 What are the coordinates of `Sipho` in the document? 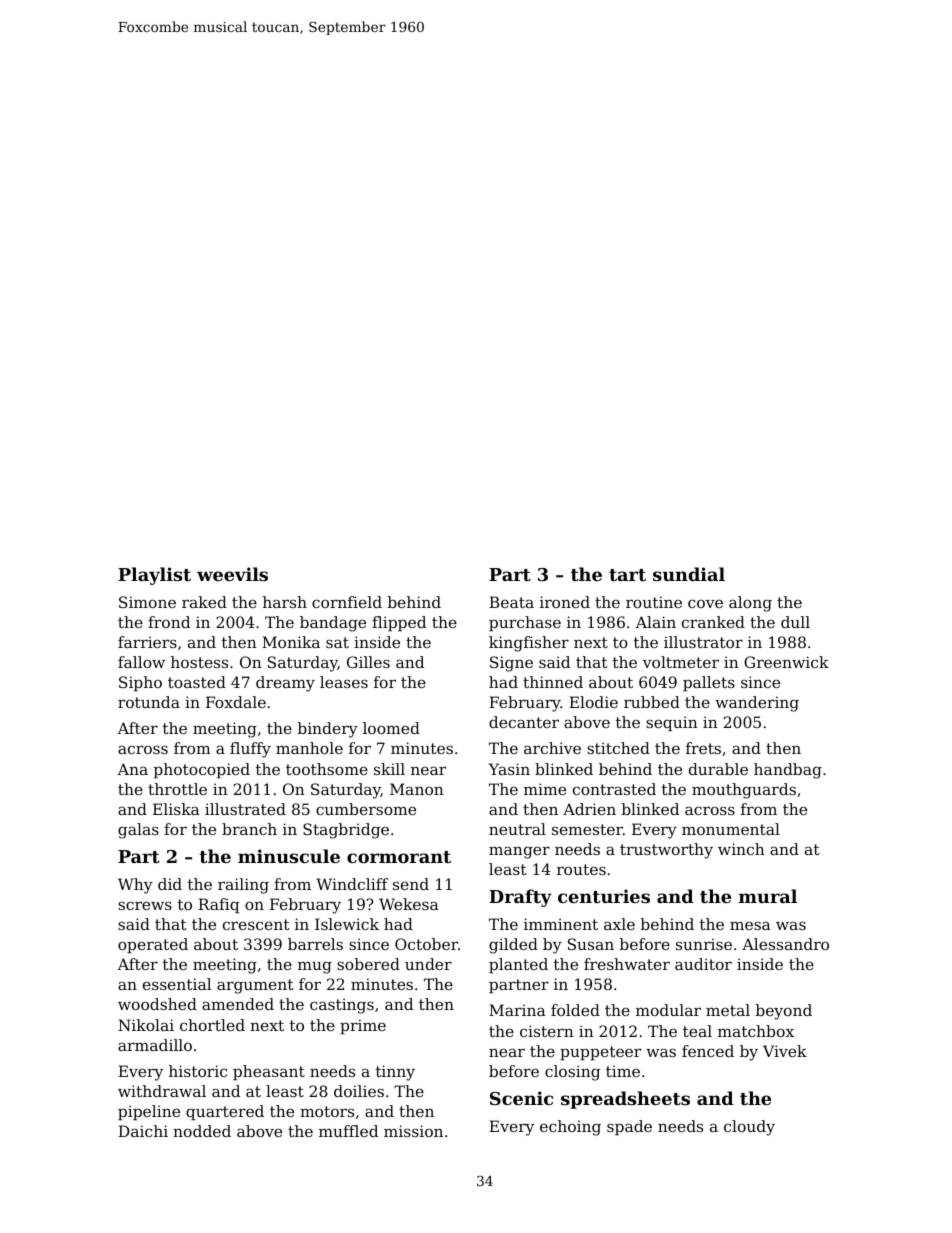 It's located at (140, 683).
